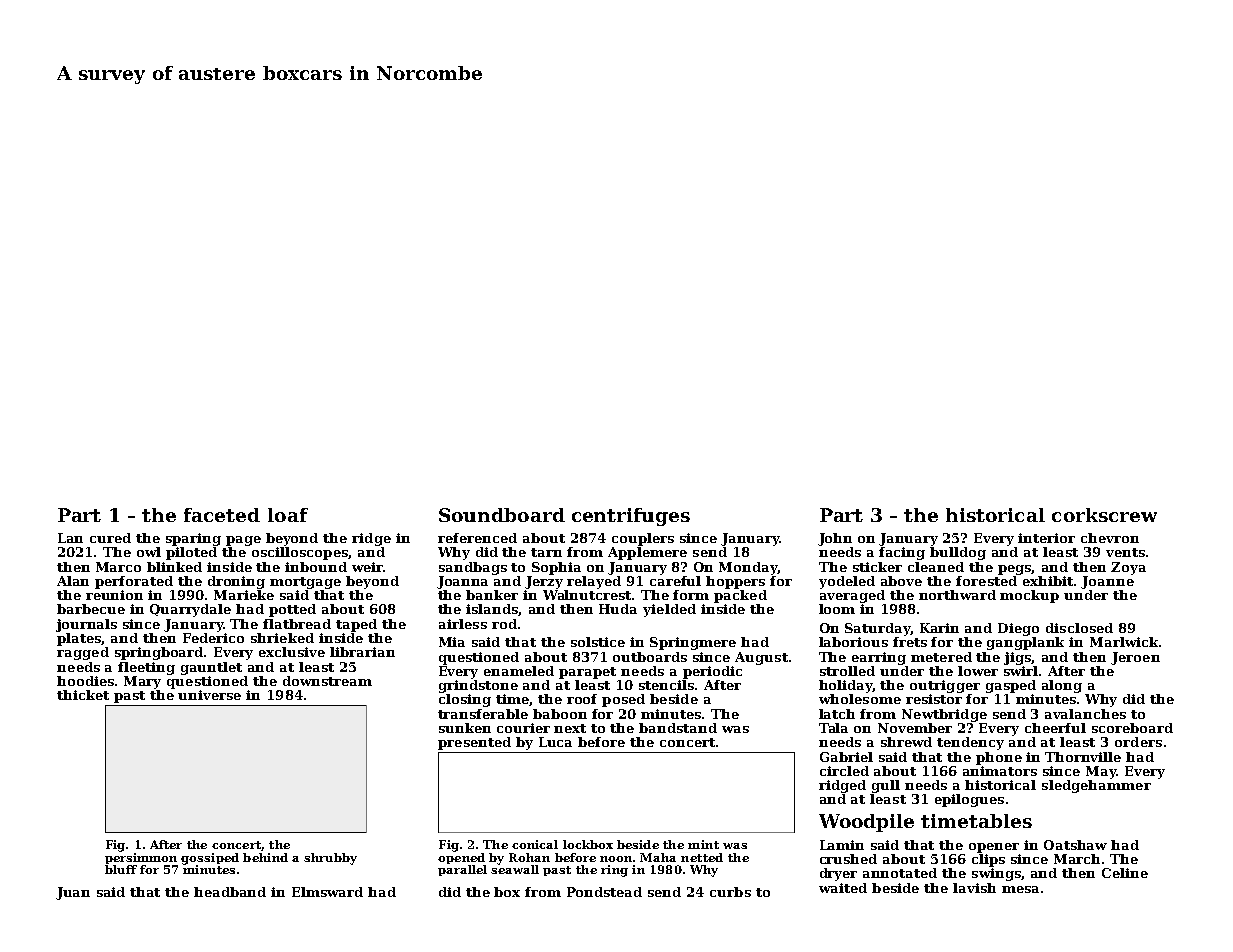  I want to click on loaf, so click(288, 515).
